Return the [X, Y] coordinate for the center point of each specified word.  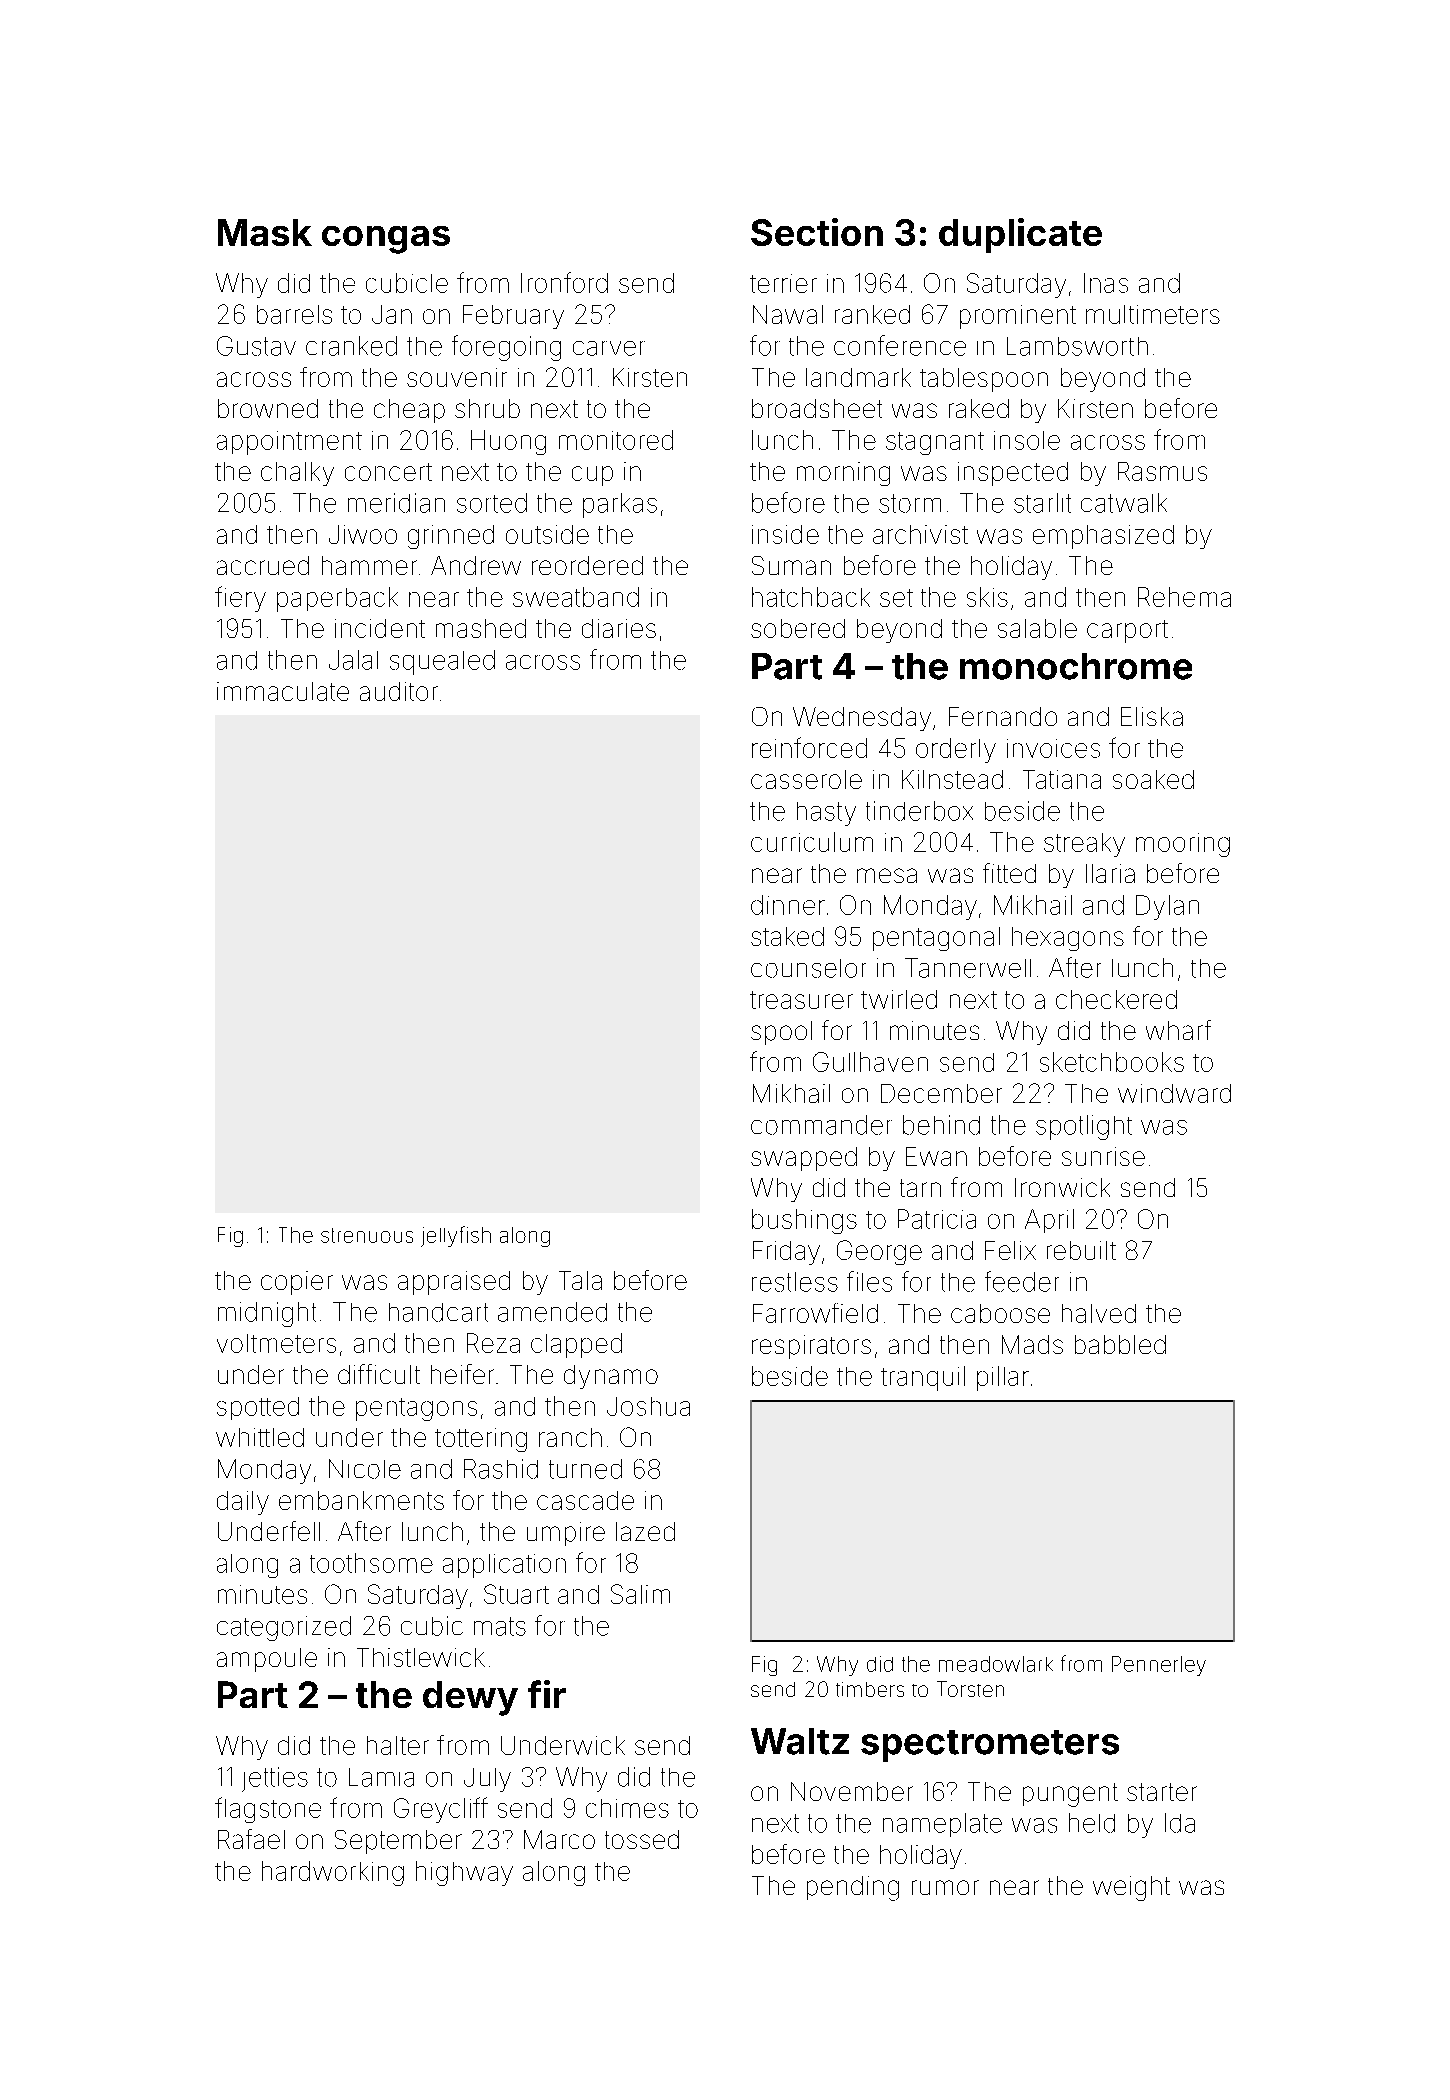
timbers [870, 1689]
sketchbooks [1112, 1062]
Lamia [381, 1777]
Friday [786, 1253]
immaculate [283, 691]
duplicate [1020, 235]
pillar [1003, 1378]
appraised [454, 1283]
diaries [619, 628]
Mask [265, 232]
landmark [858, 377]
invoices [1053, 748]
